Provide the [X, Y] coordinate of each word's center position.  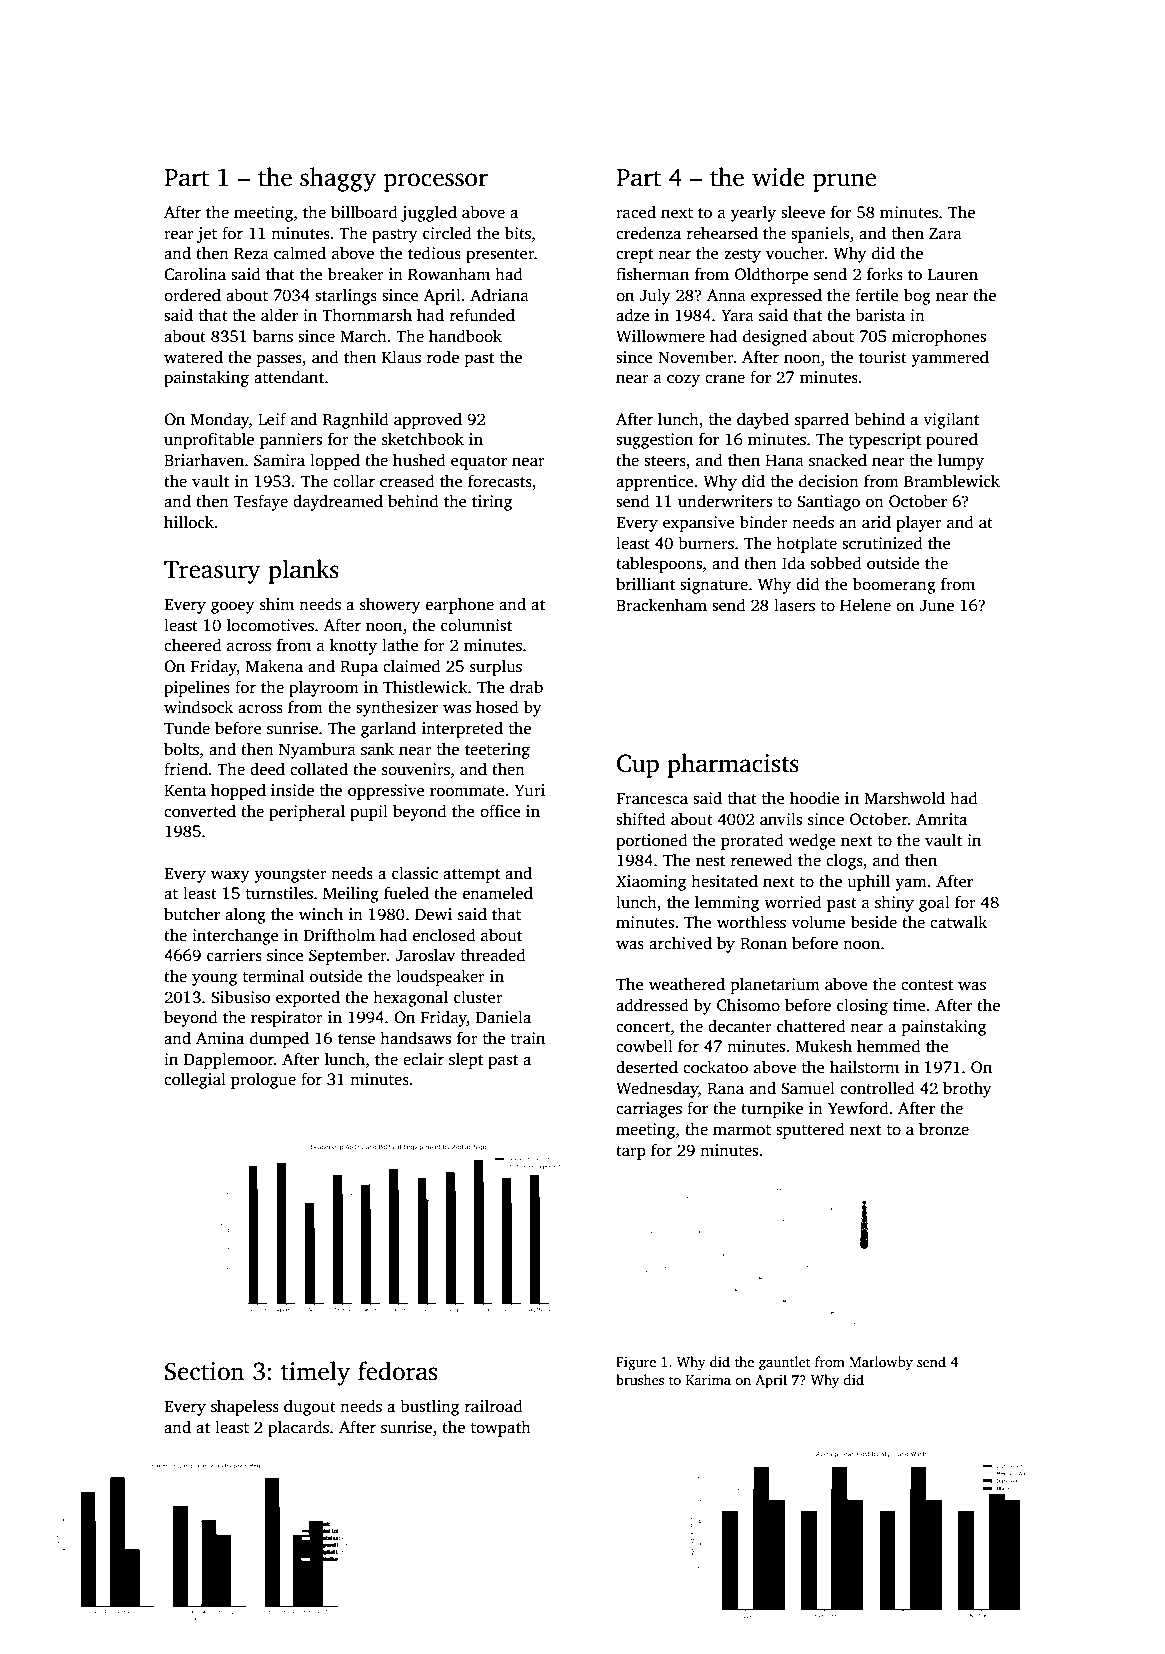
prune [844, 182]
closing [862, 1006]
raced [636, 212]
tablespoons [659, 564]
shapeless [245, 1407]
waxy [230, 876]
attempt [471, 876]
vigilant [951, 420]
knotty [353, 646]
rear [179, 234]
